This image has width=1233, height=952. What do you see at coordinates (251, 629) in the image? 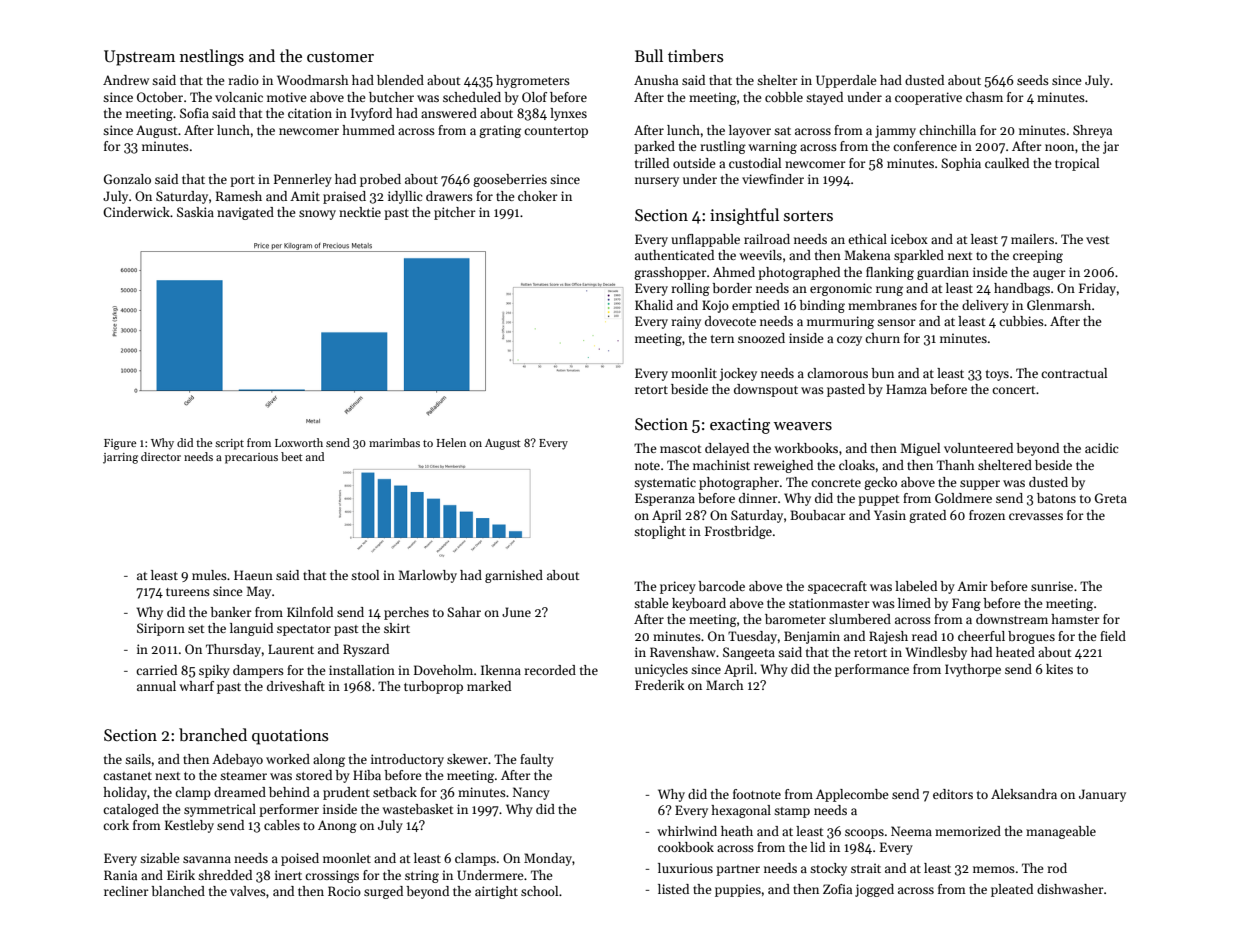
I see `languid` at bounding box center [251, 629].
